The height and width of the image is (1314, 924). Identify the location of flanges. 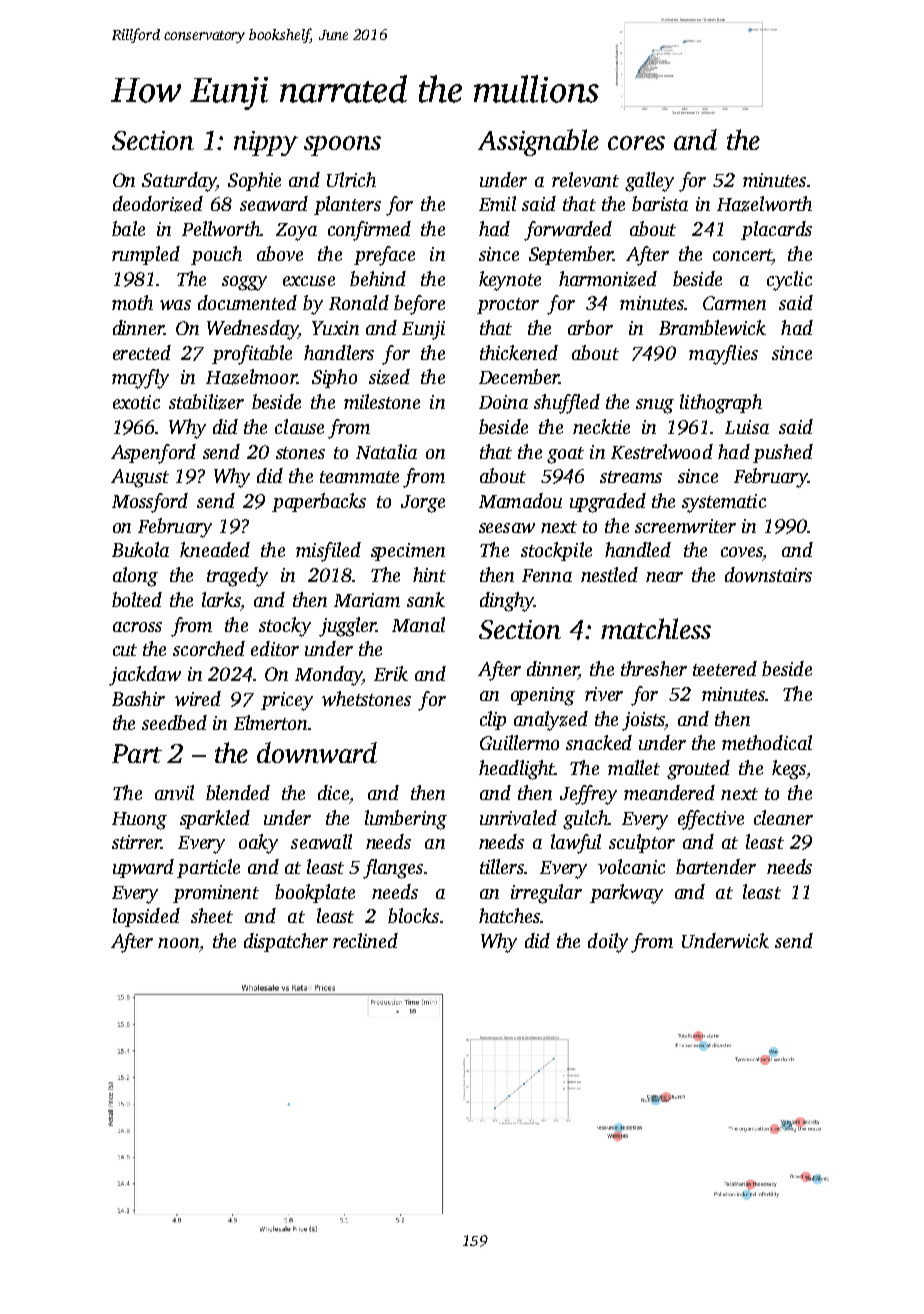
(393, 869).
